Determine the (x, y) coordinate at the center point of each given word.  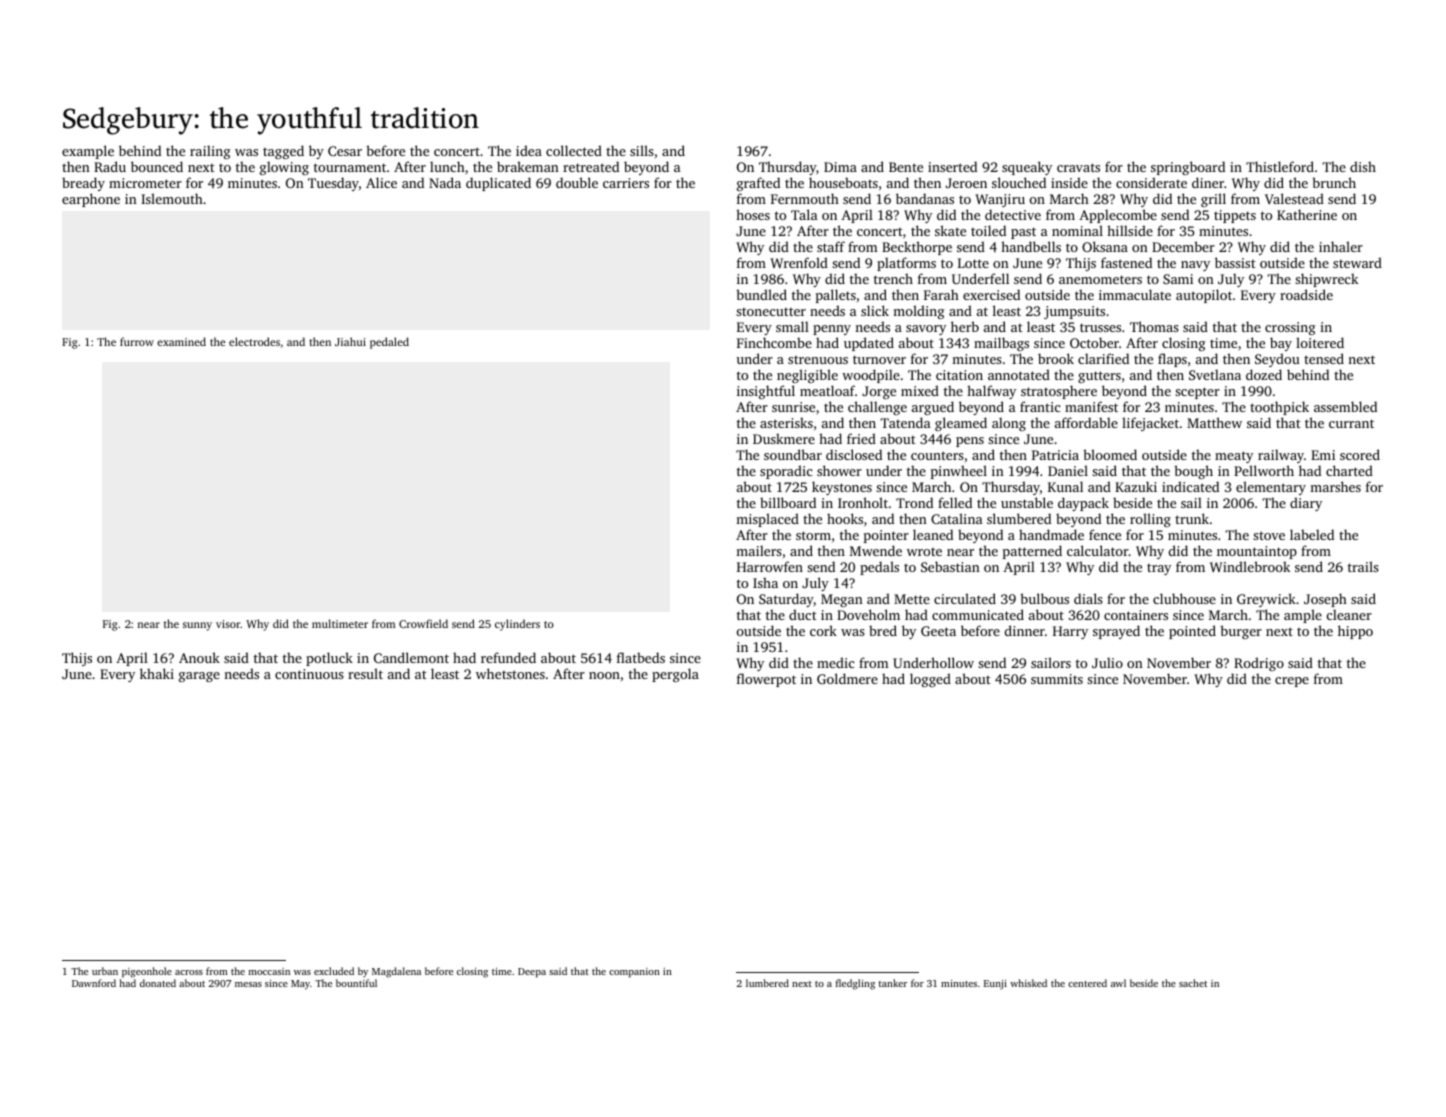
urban (105, 971)
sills (642, 150)
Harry (1070, 632)
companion (634, 973)
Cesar (345, 151)
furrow (137, 341)
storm (813, 535)
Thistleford (1280, 166)
